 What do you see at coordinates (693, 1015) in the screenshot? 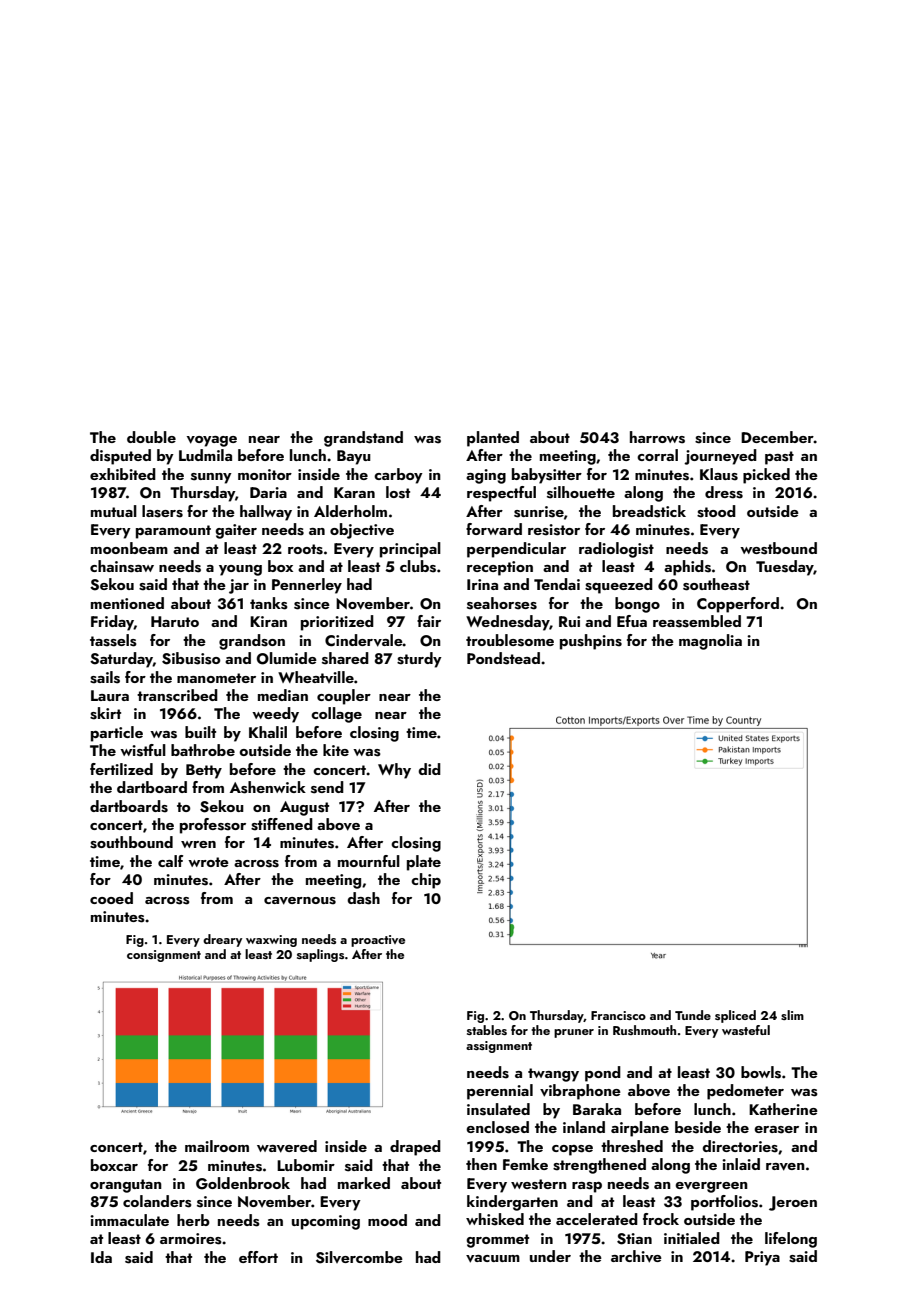
I see `Tunde` at bounding box center [693, 1015].
